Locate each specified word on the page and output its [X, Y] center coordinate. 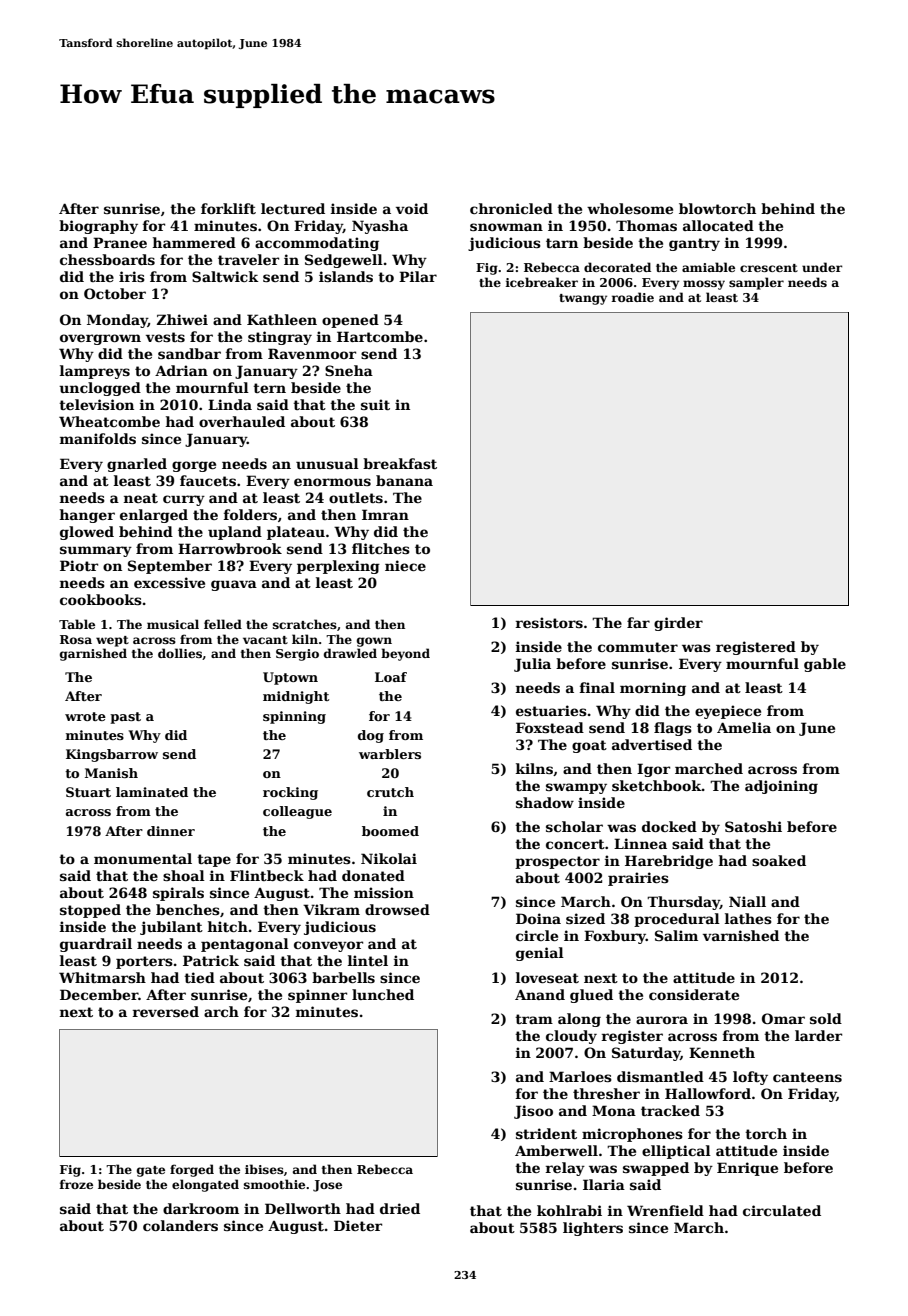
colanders [180, 1225]
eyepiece [728, 712]
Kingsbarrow [112, 755]
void [412, 208]
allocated [718, 225]
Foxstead [550, 727]
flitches [381, 548]
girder [678, 624]
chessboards [107, 259]
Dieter [358, 1225]
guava [234, 585]
